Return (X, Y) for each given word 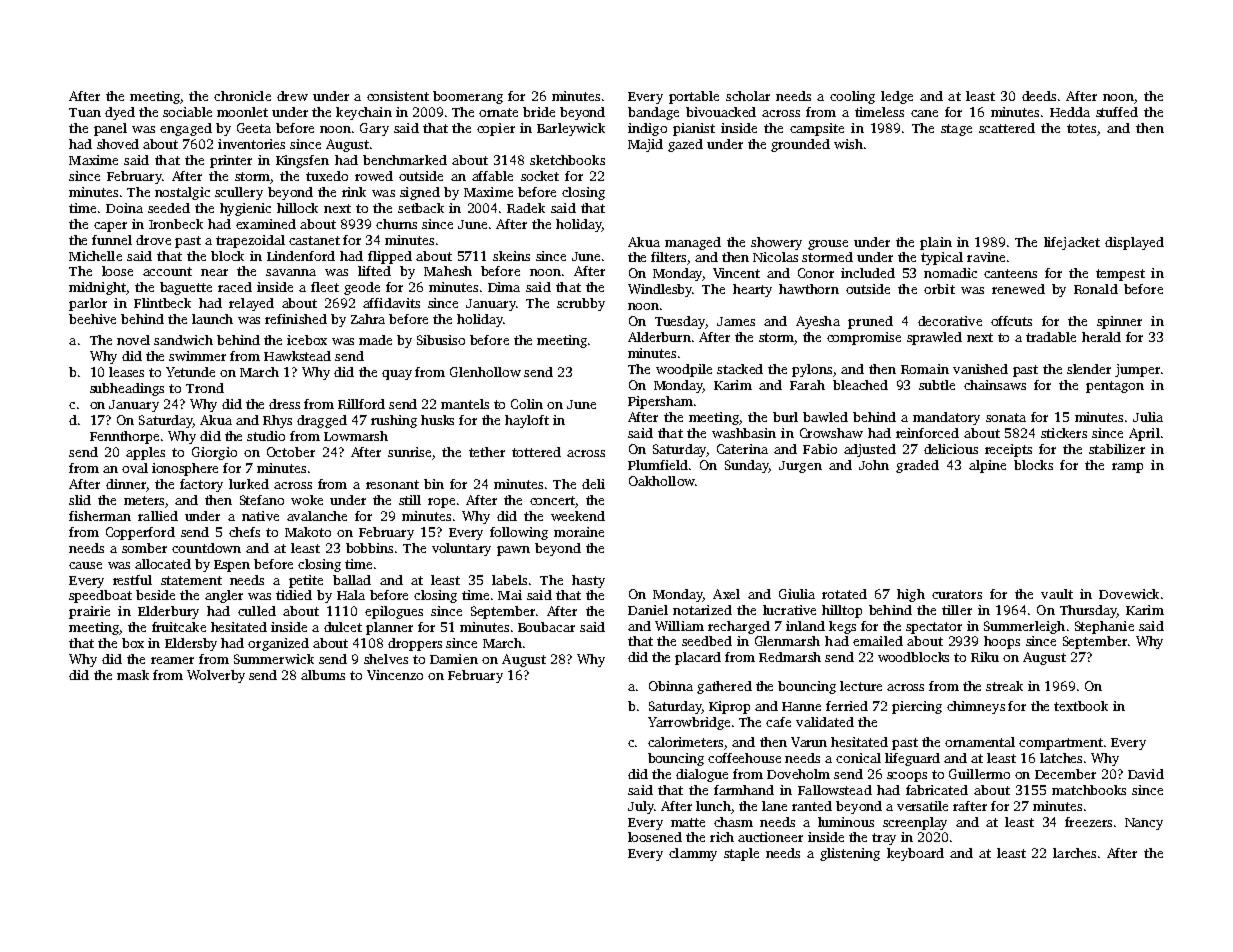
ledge (897, 97)
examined (266, 224)
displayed (1134, 243)
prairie (89, 612)
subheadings (127, 389)
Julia (1148, 417)
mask (133, 675)
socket (540, 176)
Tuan (85, 112)
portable (694, 97)
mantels (465, 404)
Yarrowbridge (689, 723)
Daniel (648, 610)
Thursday (1088, 611)
